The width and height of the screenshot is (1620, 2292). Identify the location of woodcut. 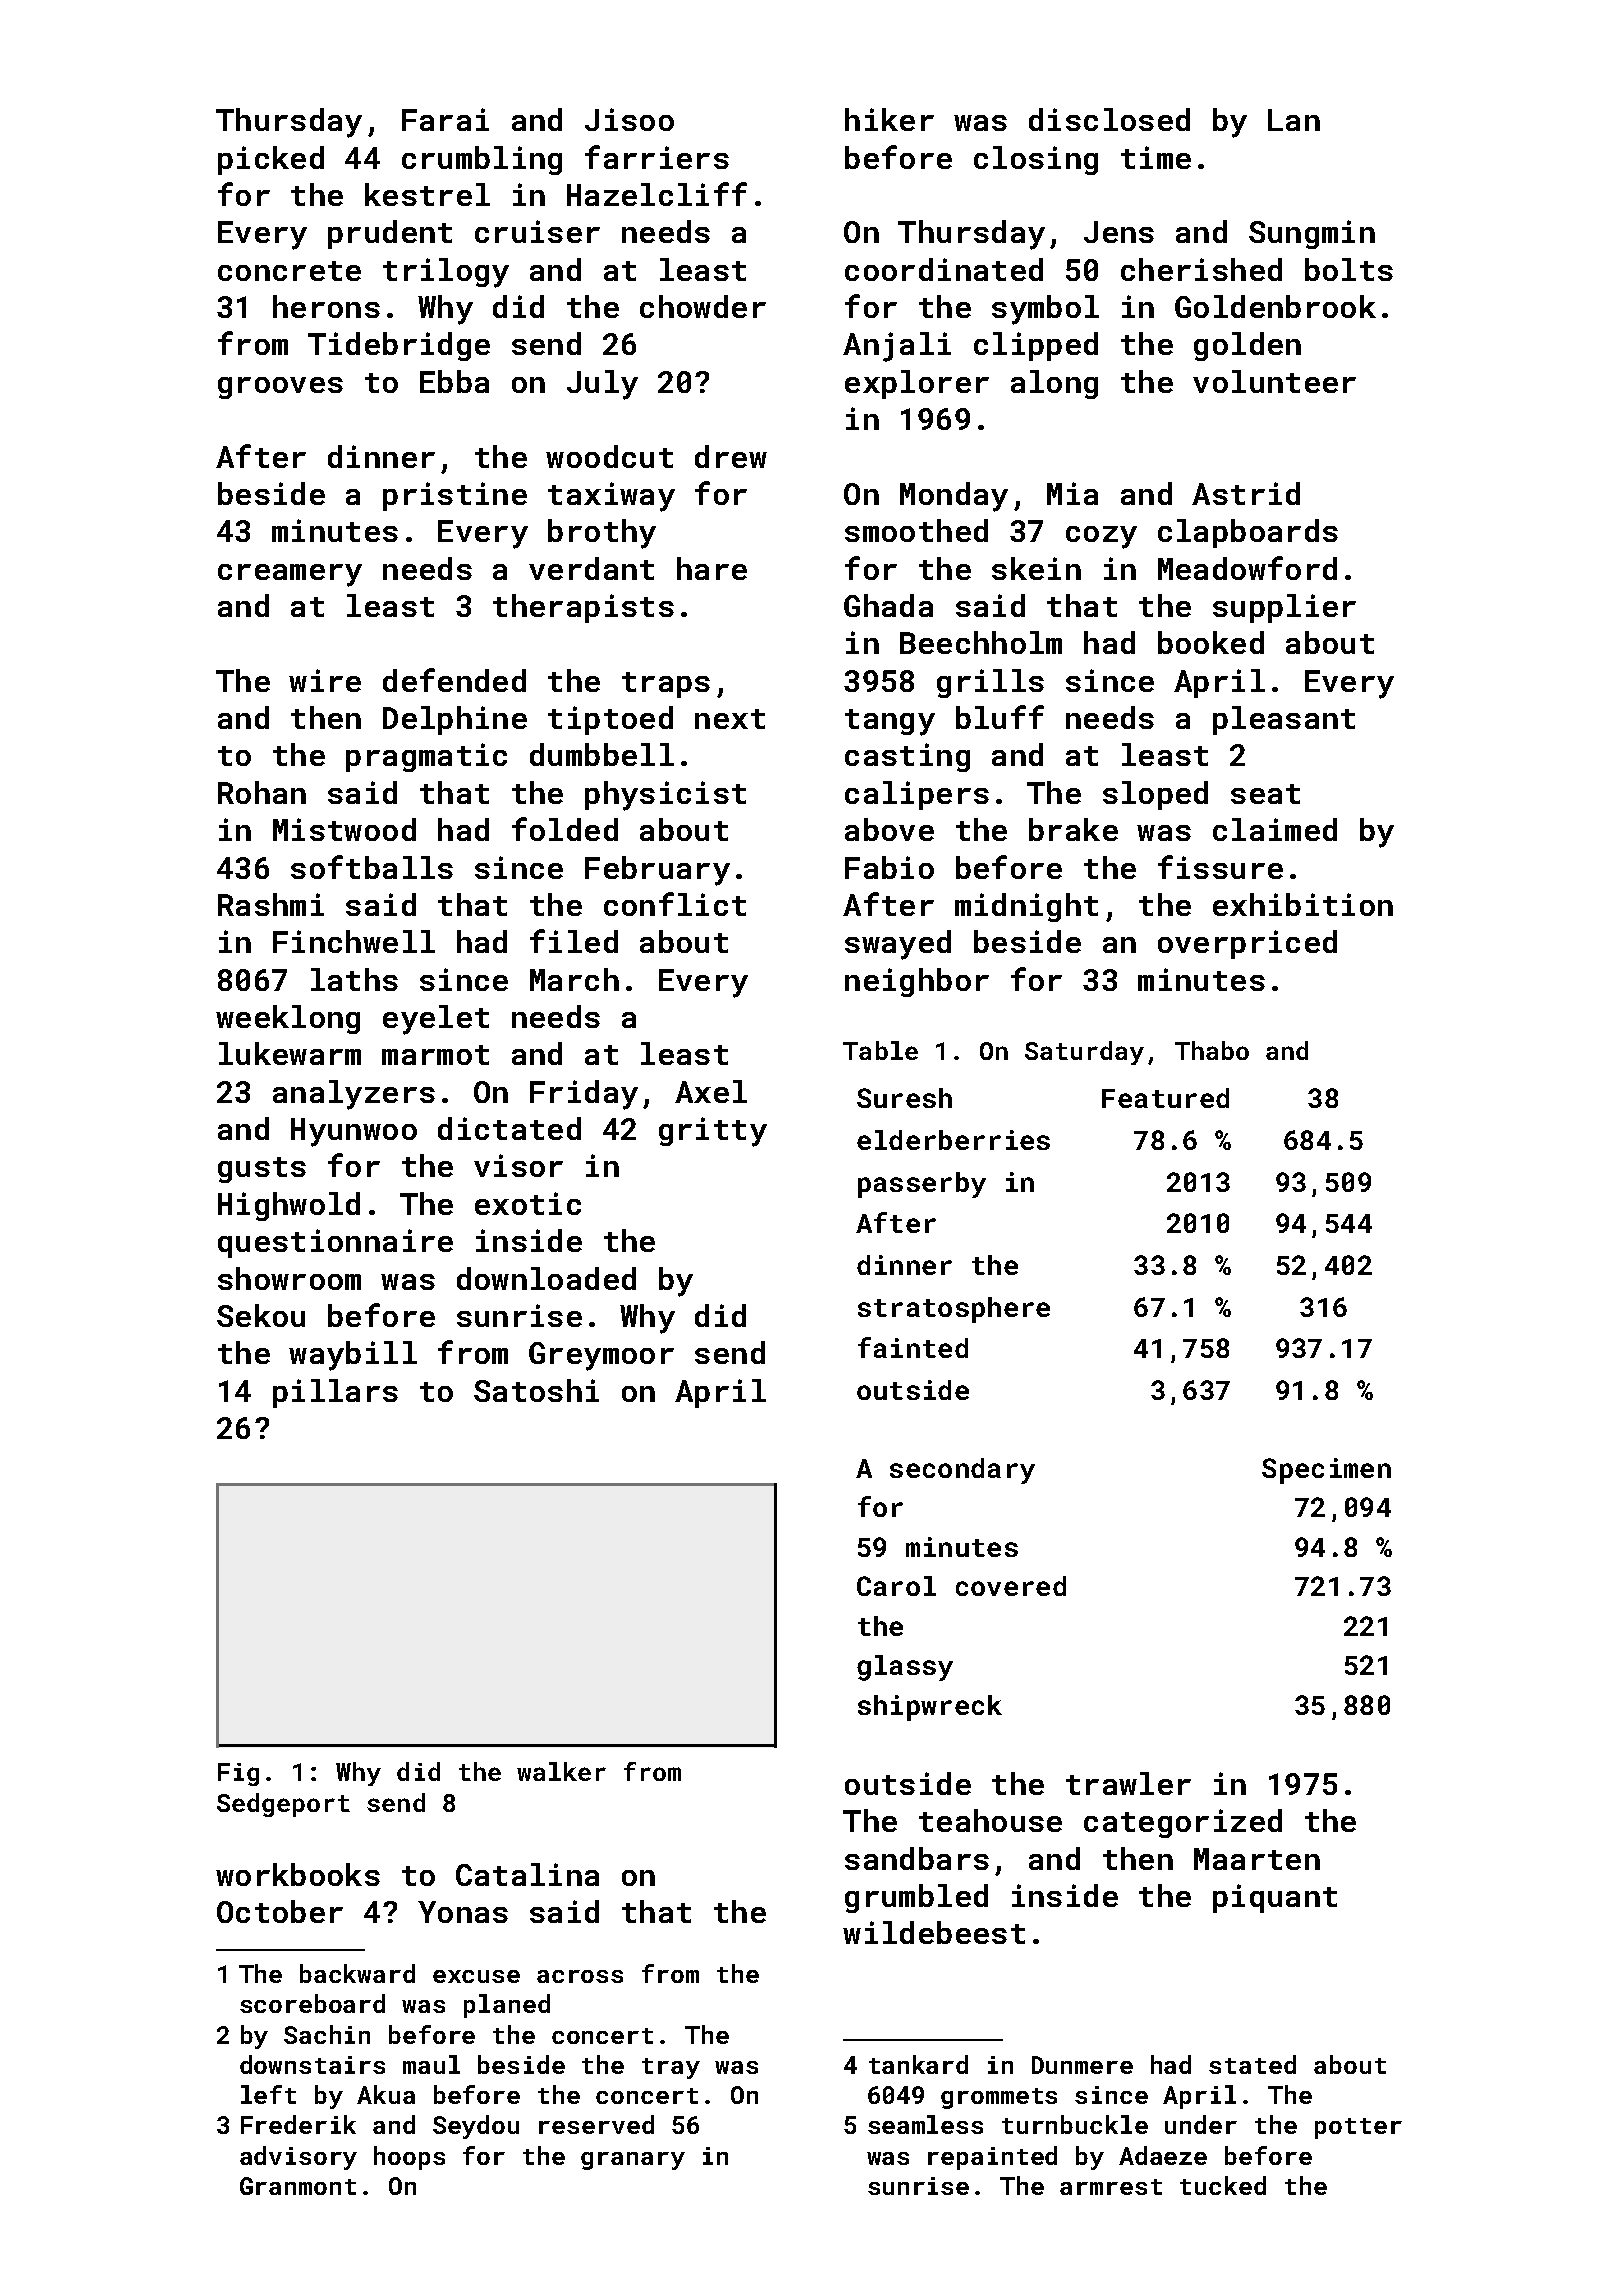
(609, 456).
